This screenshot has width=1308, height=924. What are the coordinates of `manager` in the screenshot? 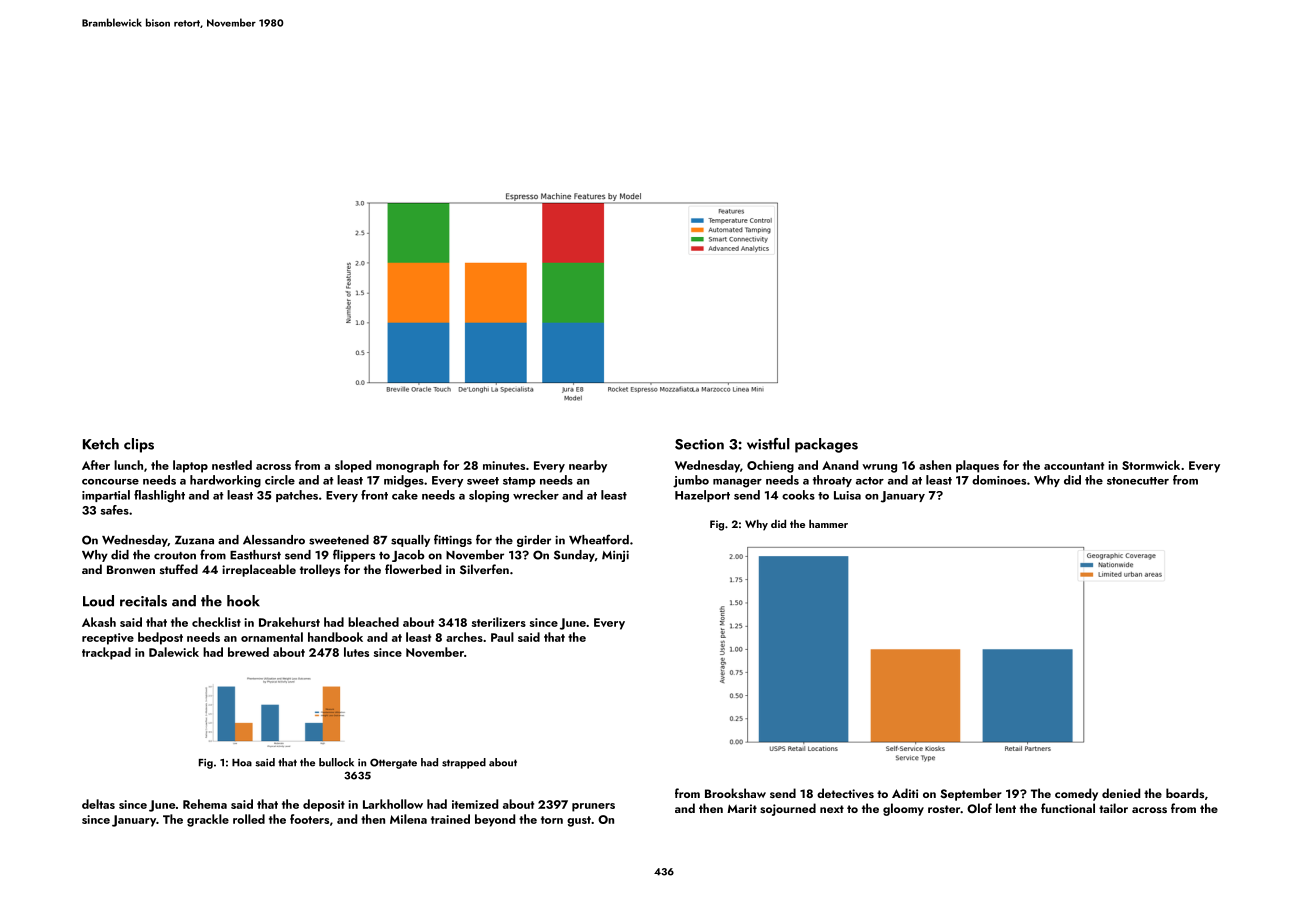 It's located at (737, 483).
